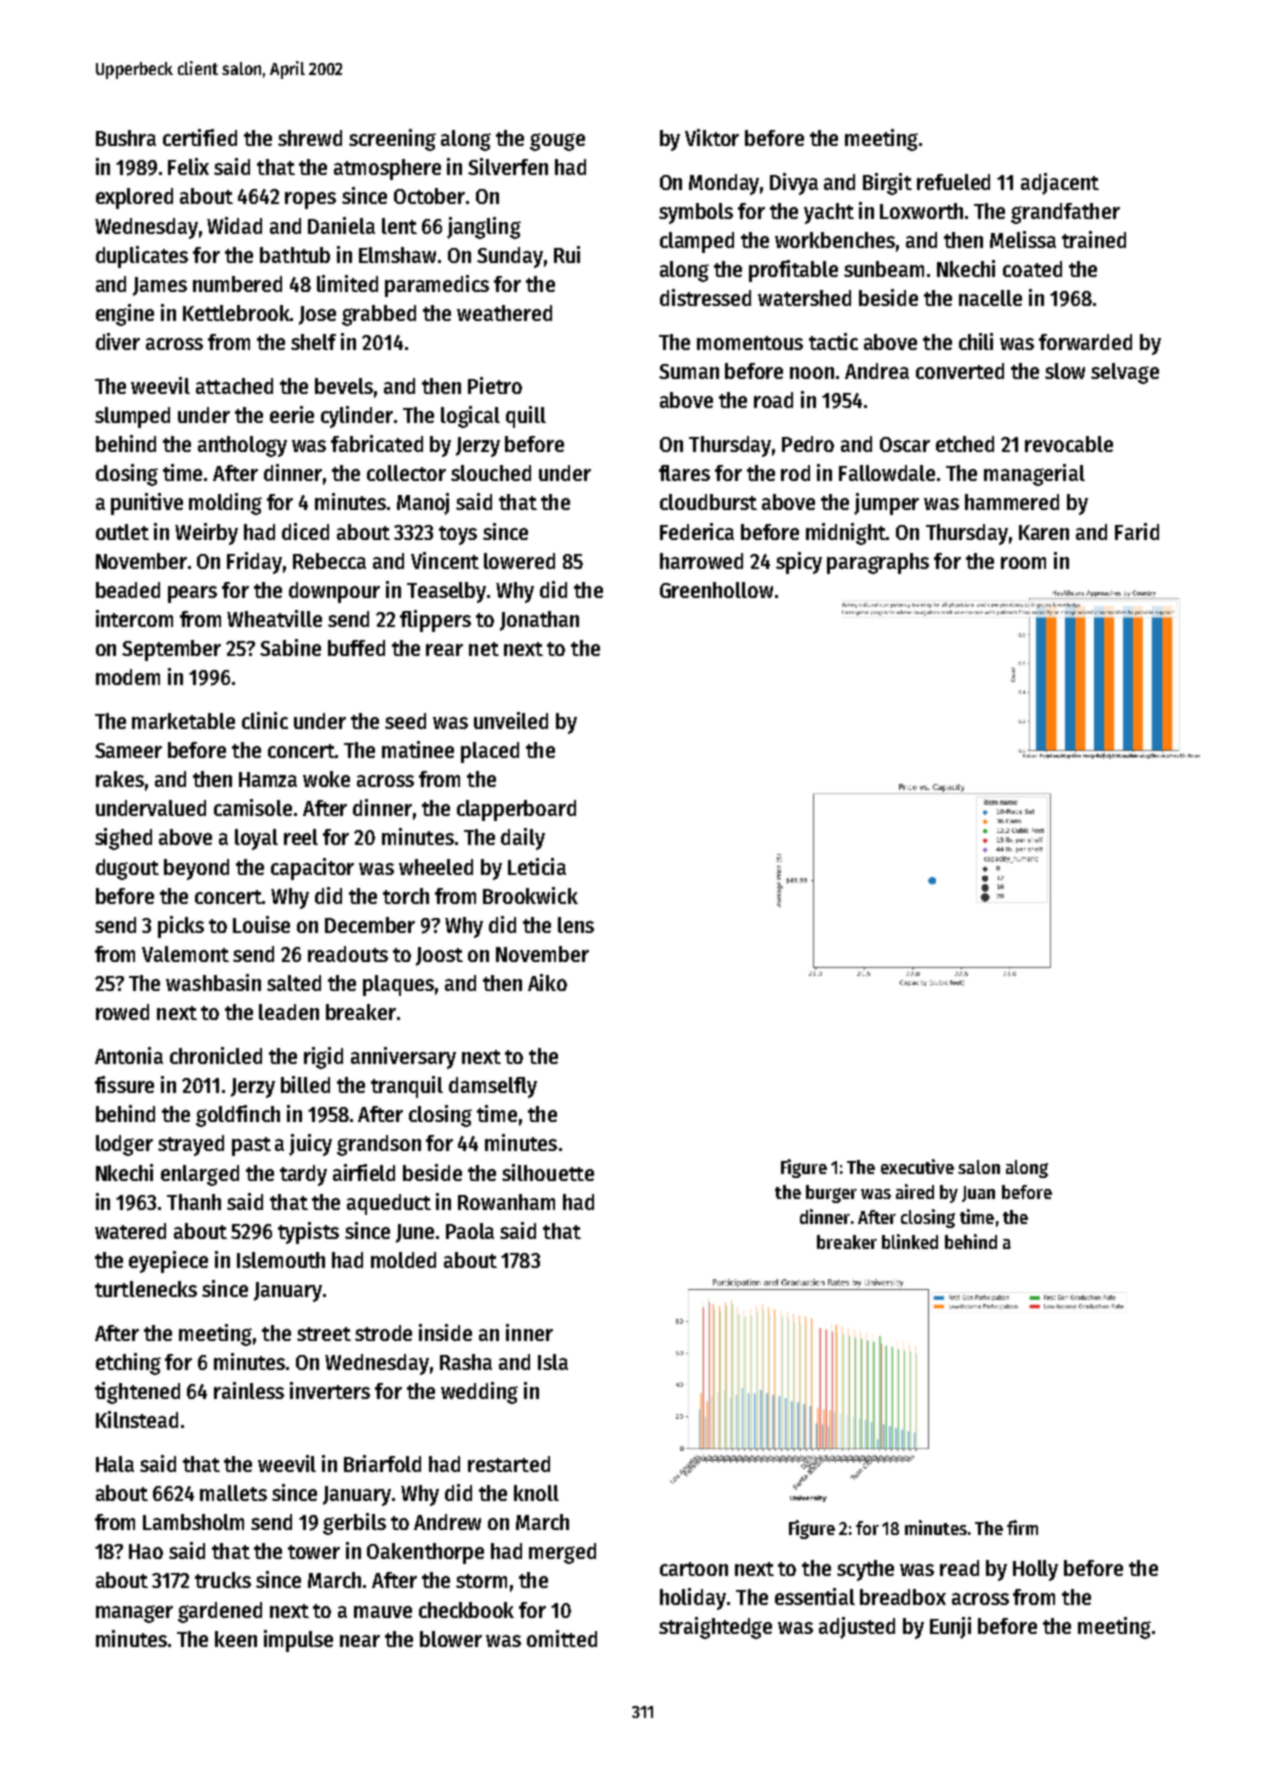  I want to click on Briarfold, so click(382, 1463).
